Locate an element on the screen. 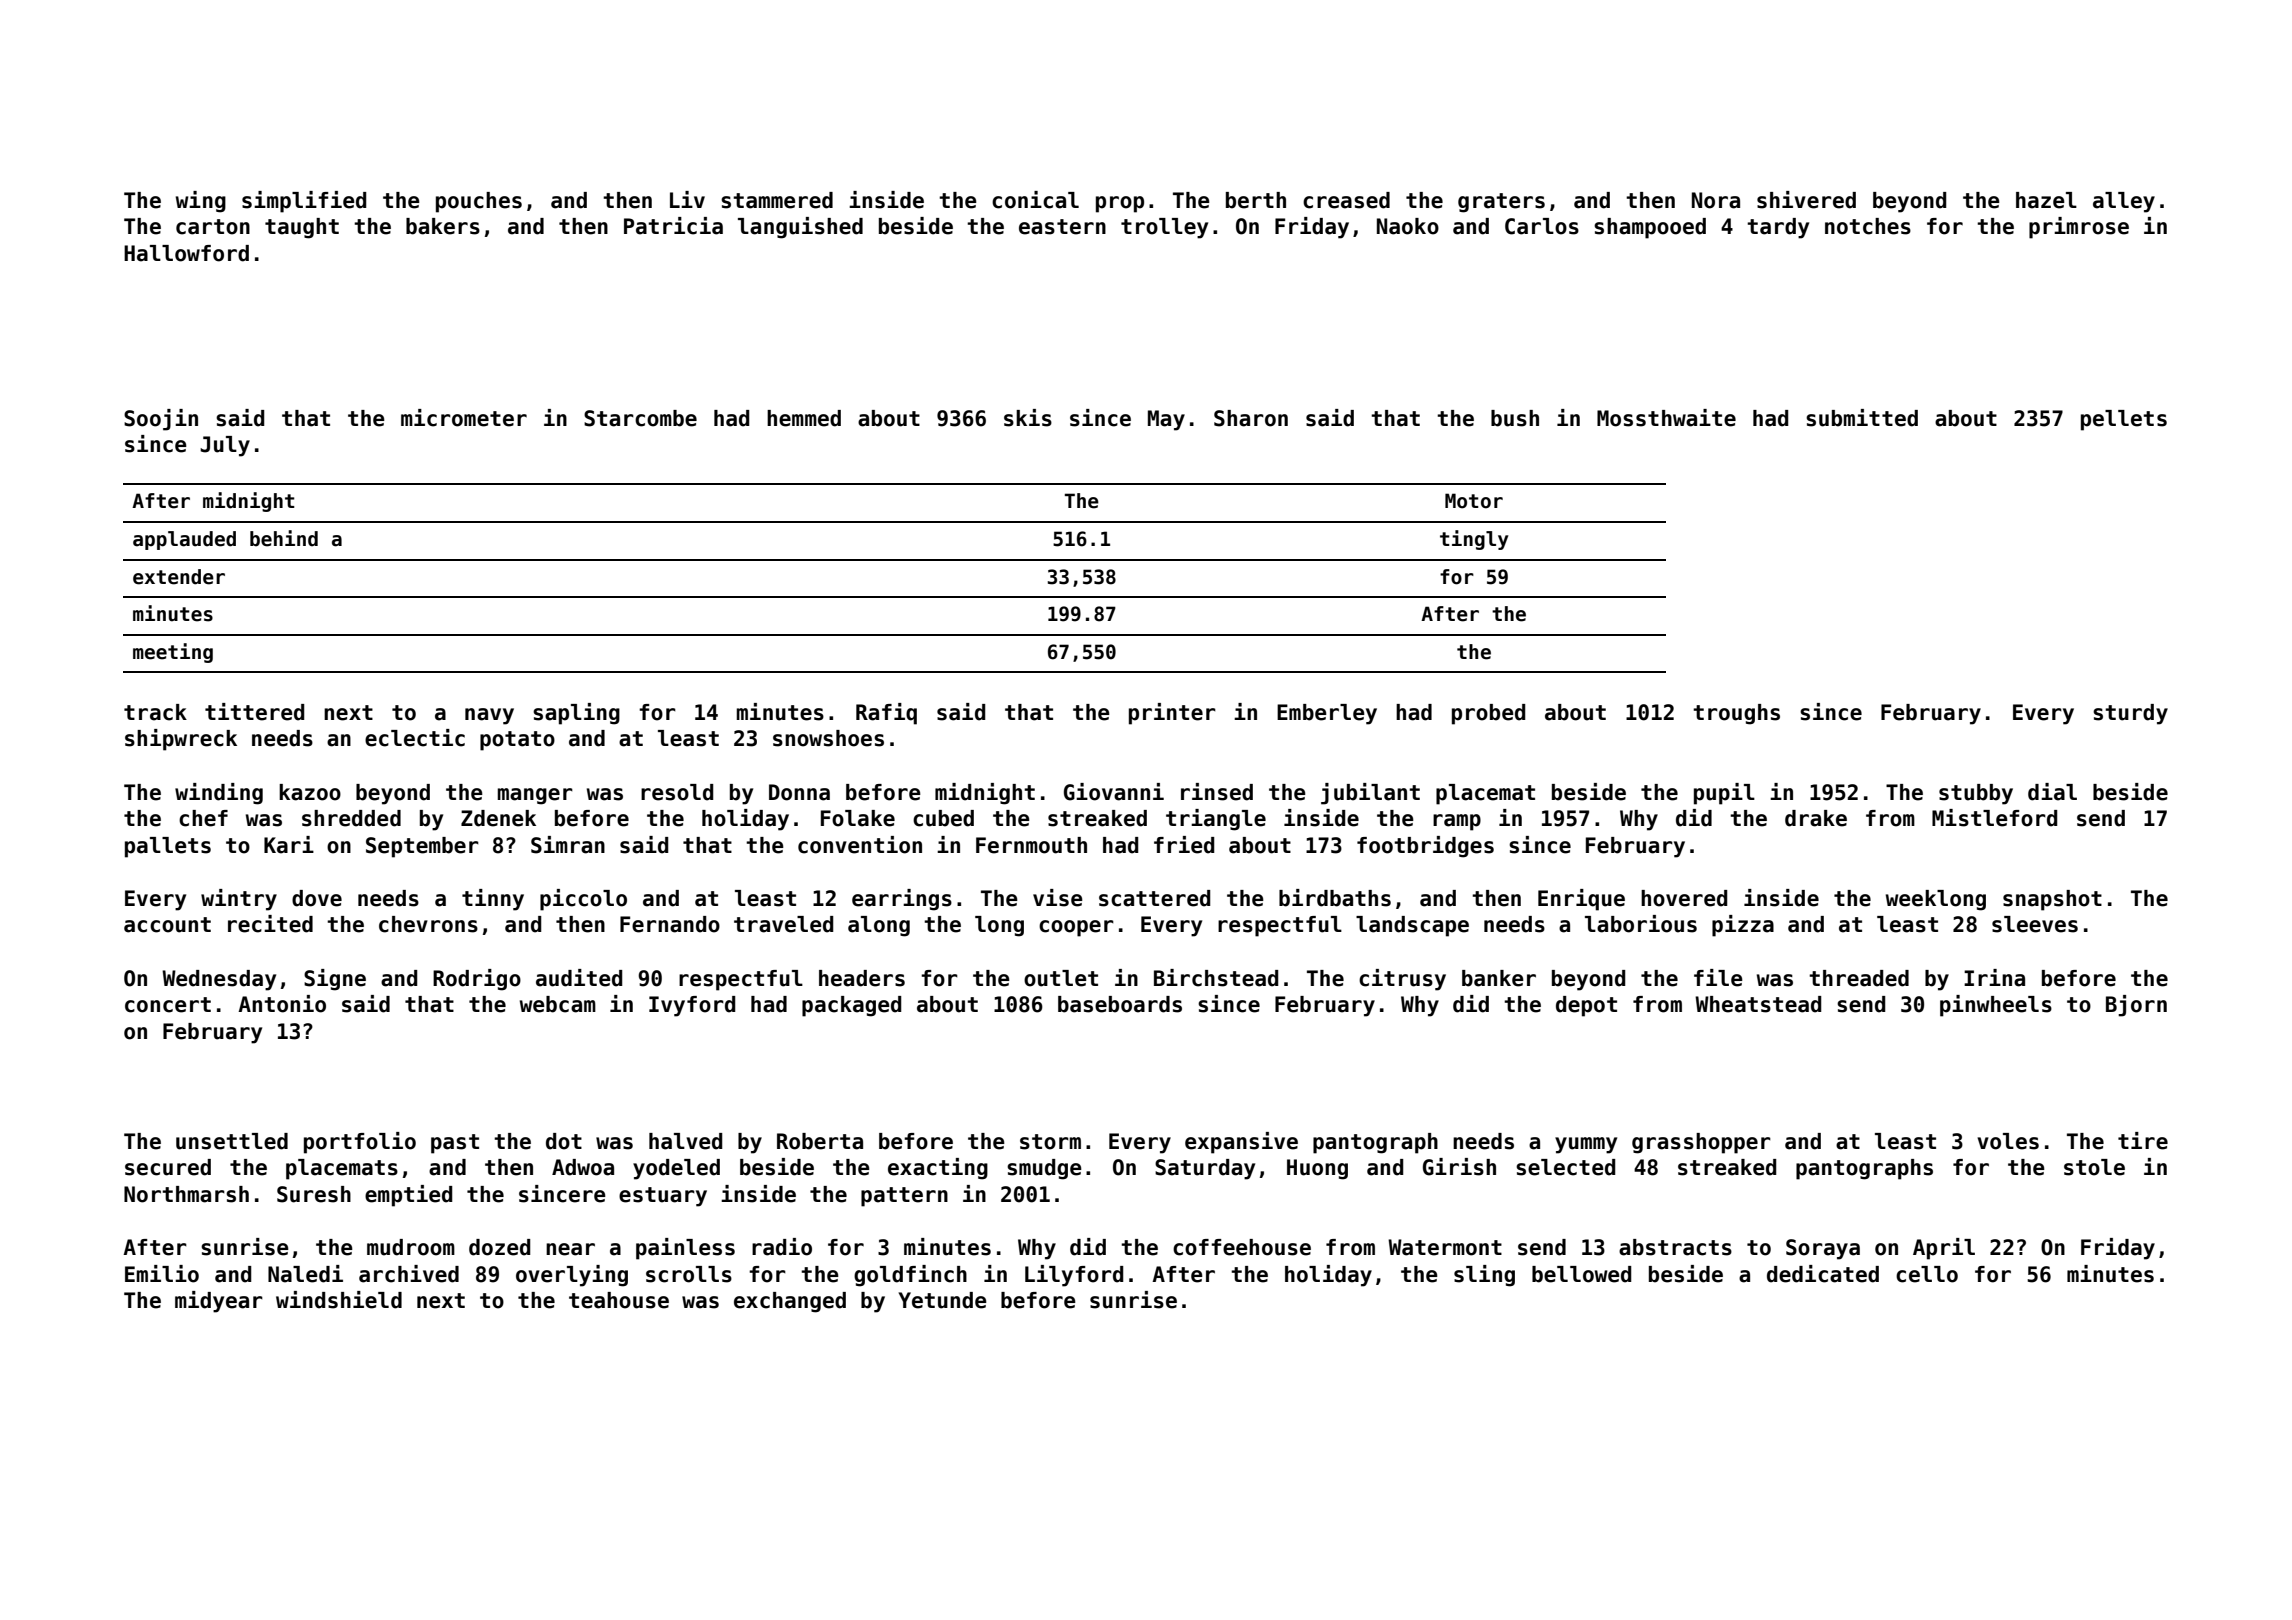 Image resolution: width=2292 pixels, height=1620 pixels. wintry is located at coordinates (239, 900).
